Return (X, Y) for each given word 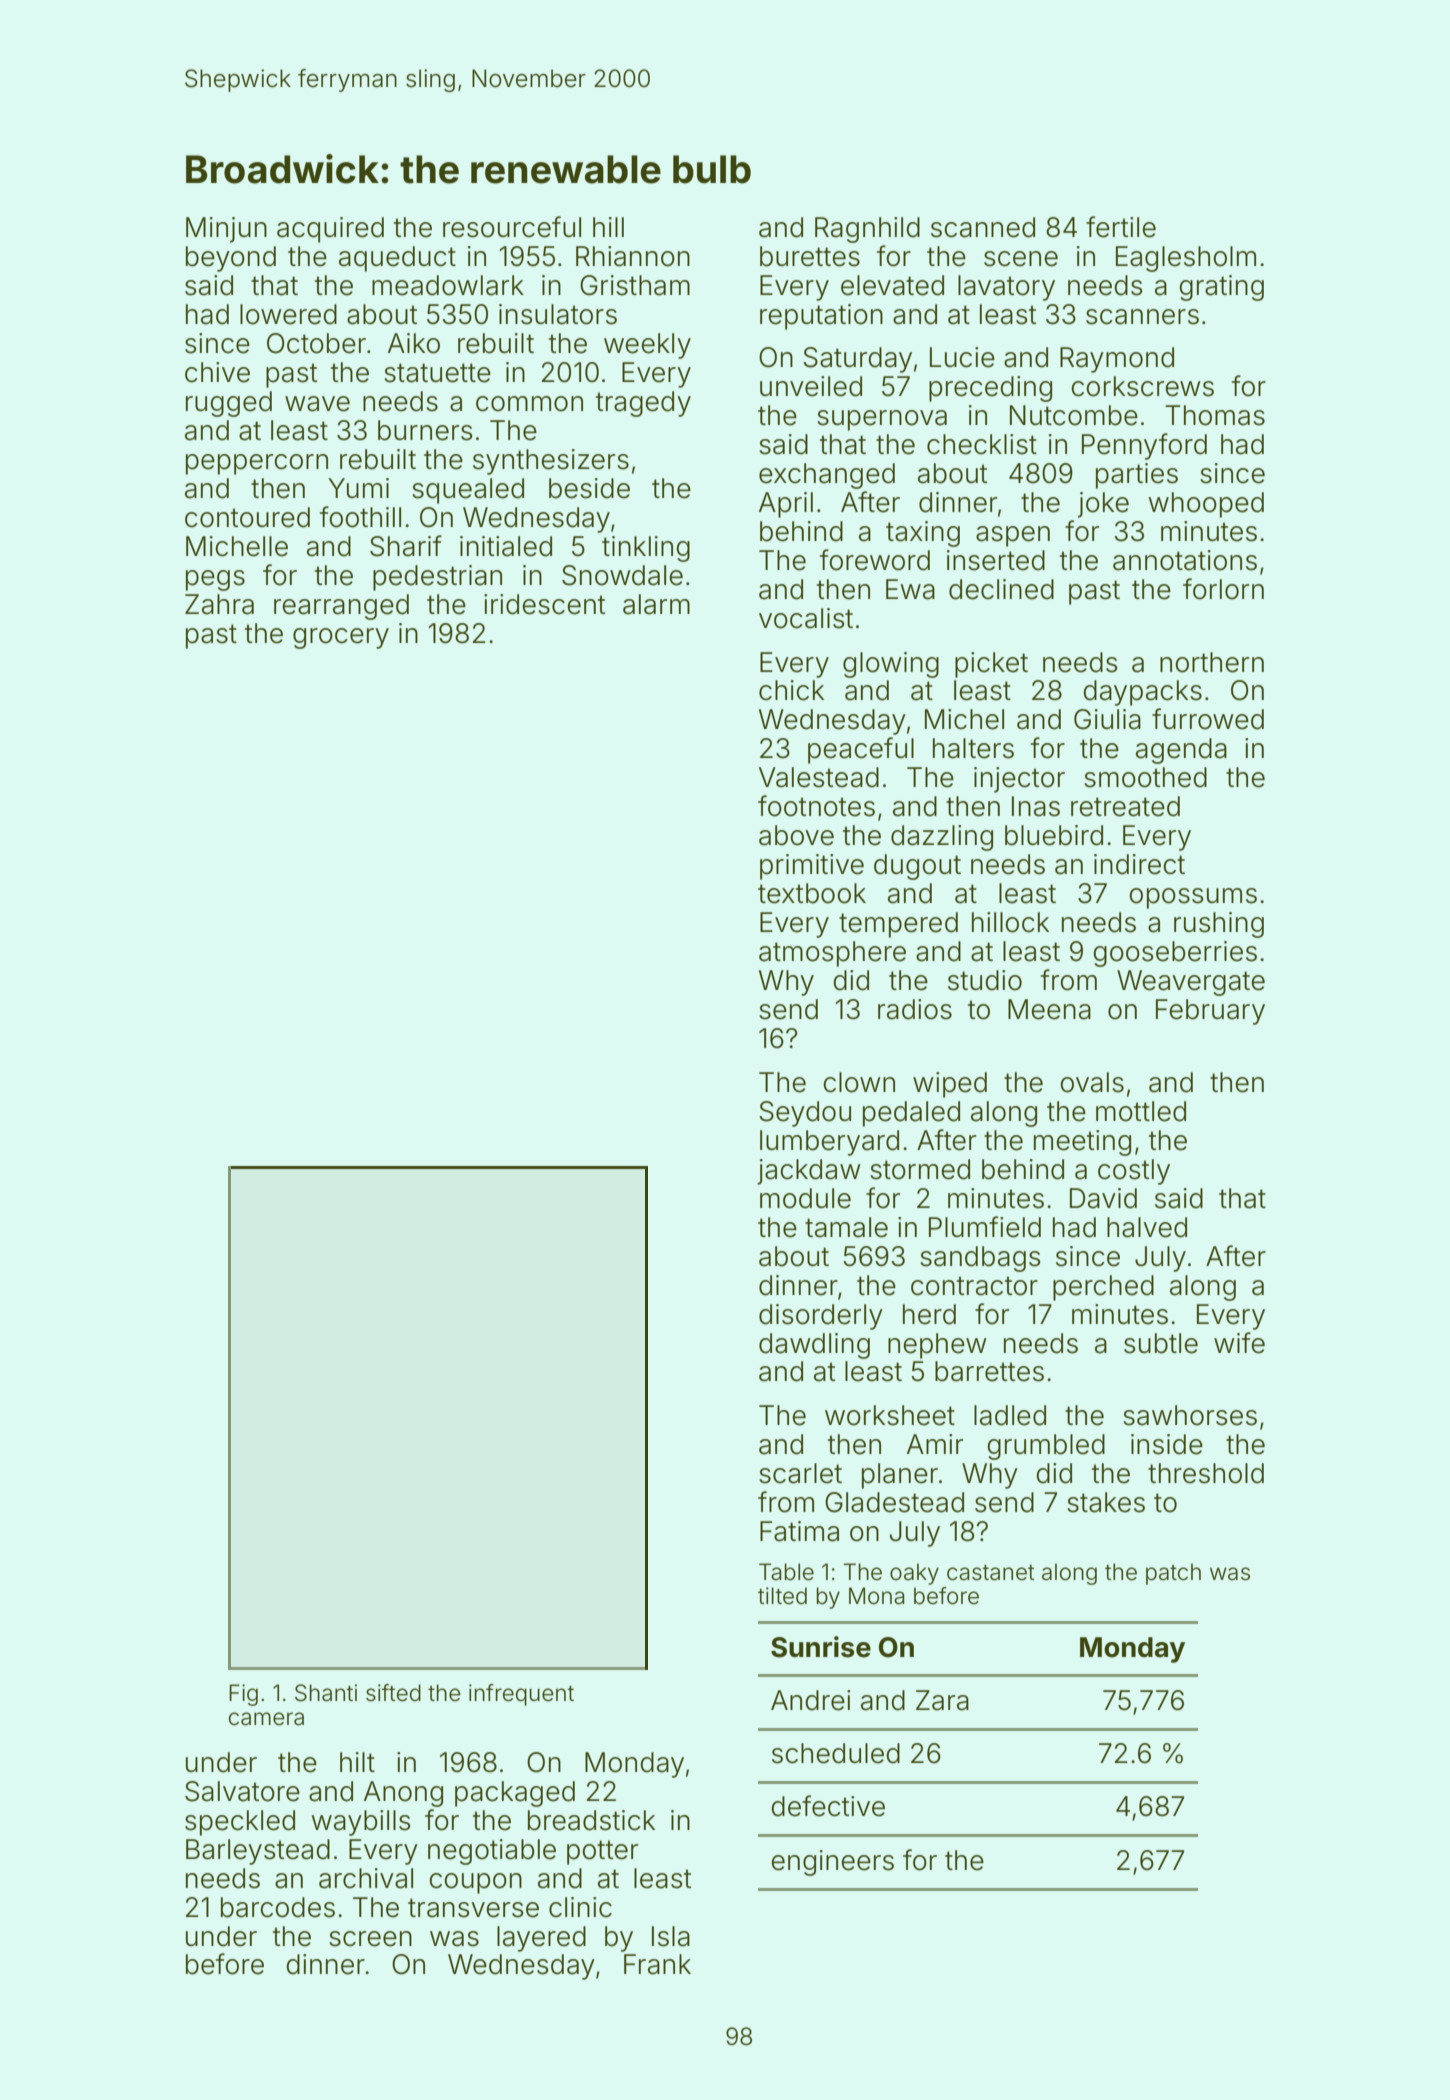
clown (859, 1082)
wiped (950, 1085)
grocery (341, 638)
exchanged (827, 476)
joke (1103, 505)
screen (370, 1939)
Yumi (358, 488)
